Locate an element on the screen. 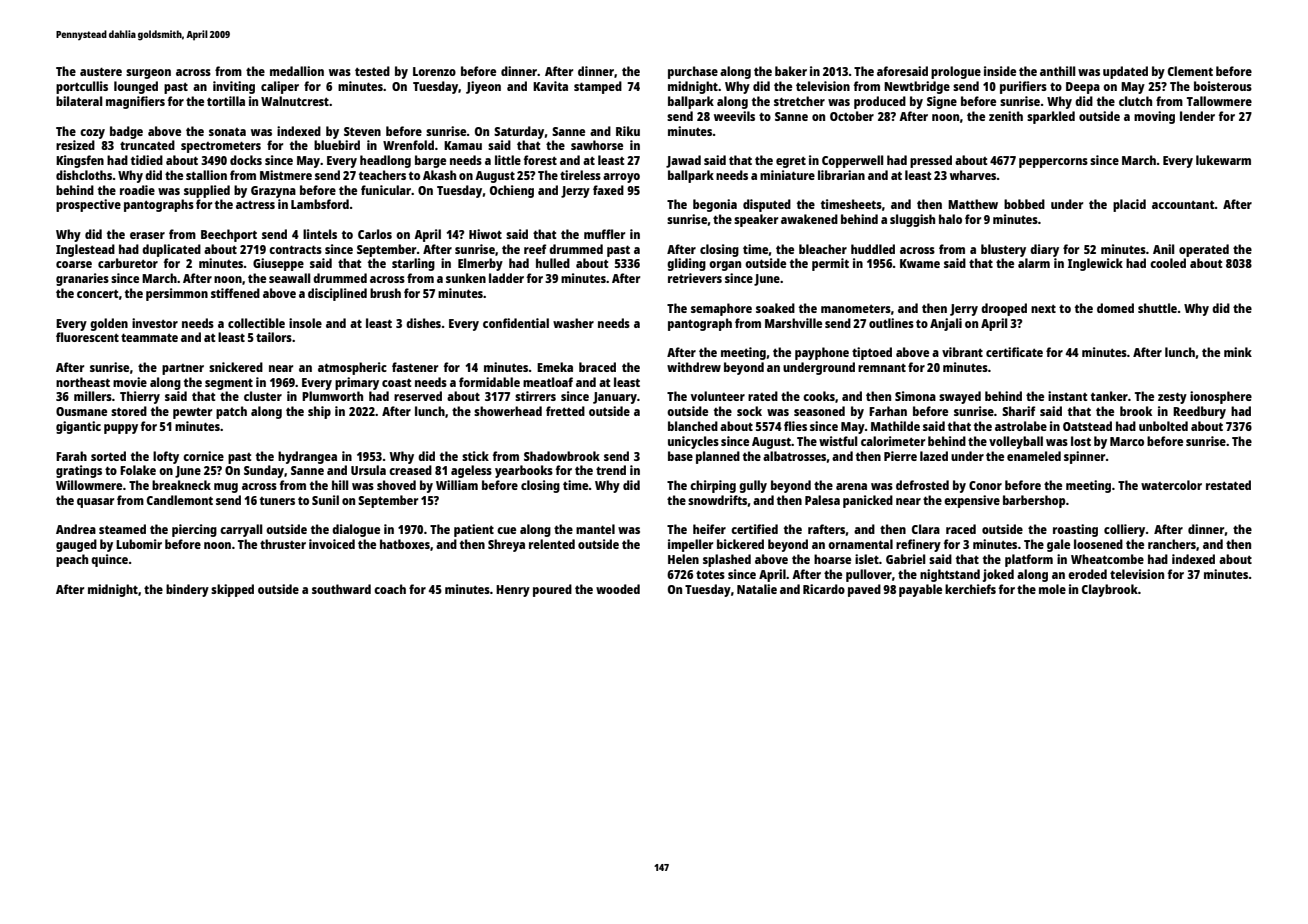 This screenshot has height=924, width=1308. weevils is located at coordinates (734, 116).
